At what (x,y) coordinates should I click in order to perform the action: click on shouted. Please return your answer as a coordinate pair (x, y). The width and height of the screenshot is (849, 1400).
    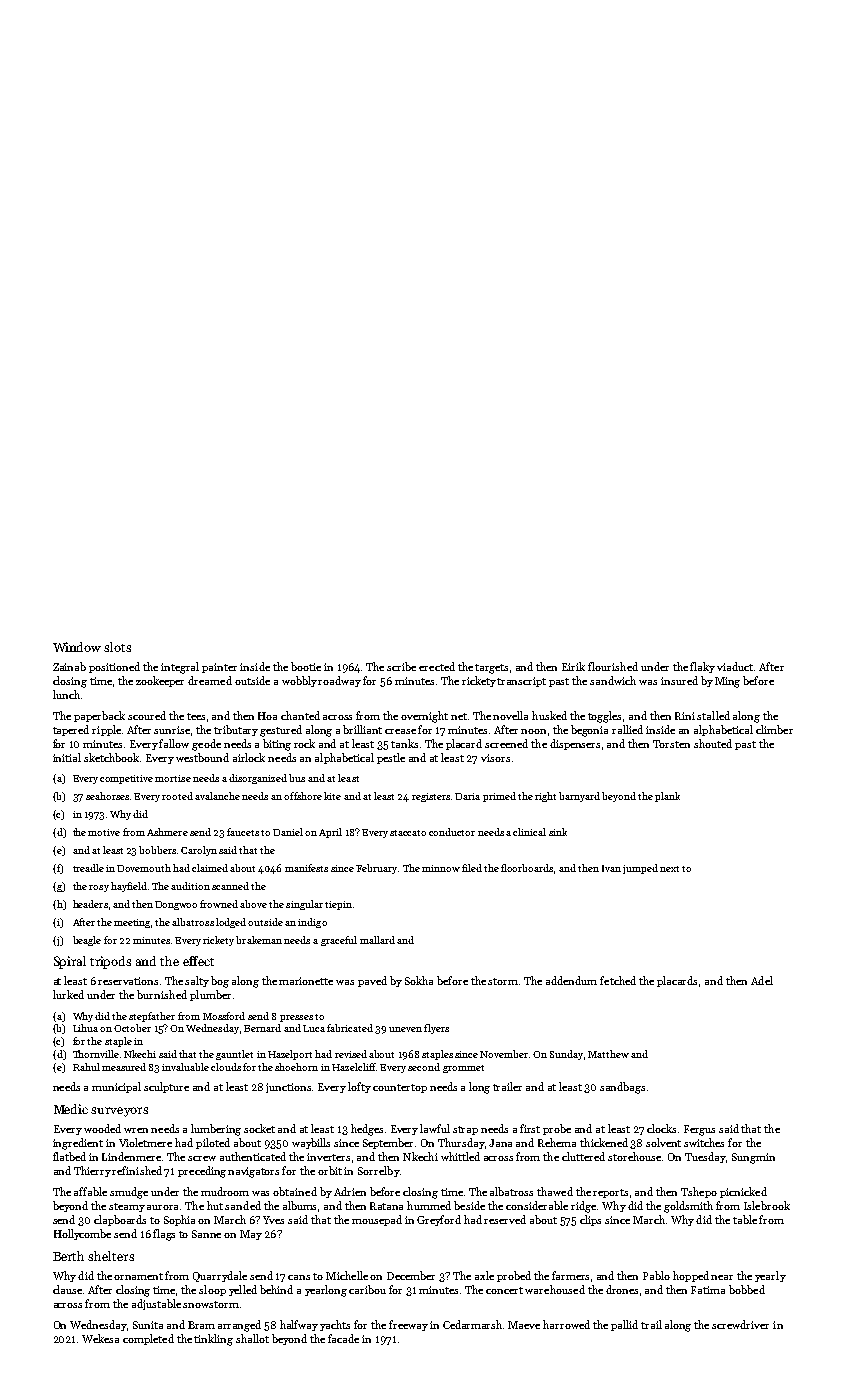
    Looking at the image, I should click on (713, 743).
